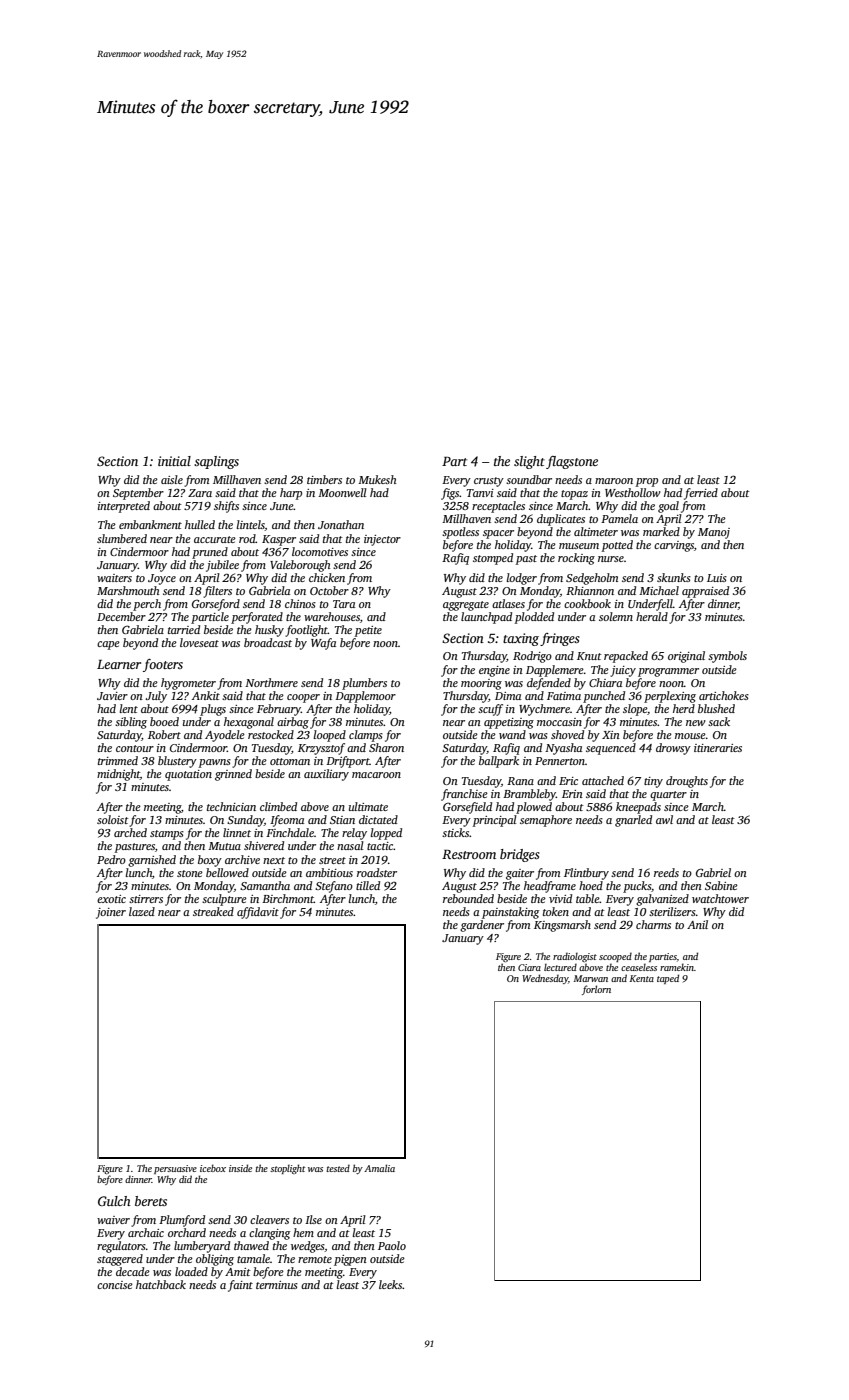 The height and width of the image is (1400, 849). Describe the element at coordinates (174, 461) in the image. I see `initial` at that location.
